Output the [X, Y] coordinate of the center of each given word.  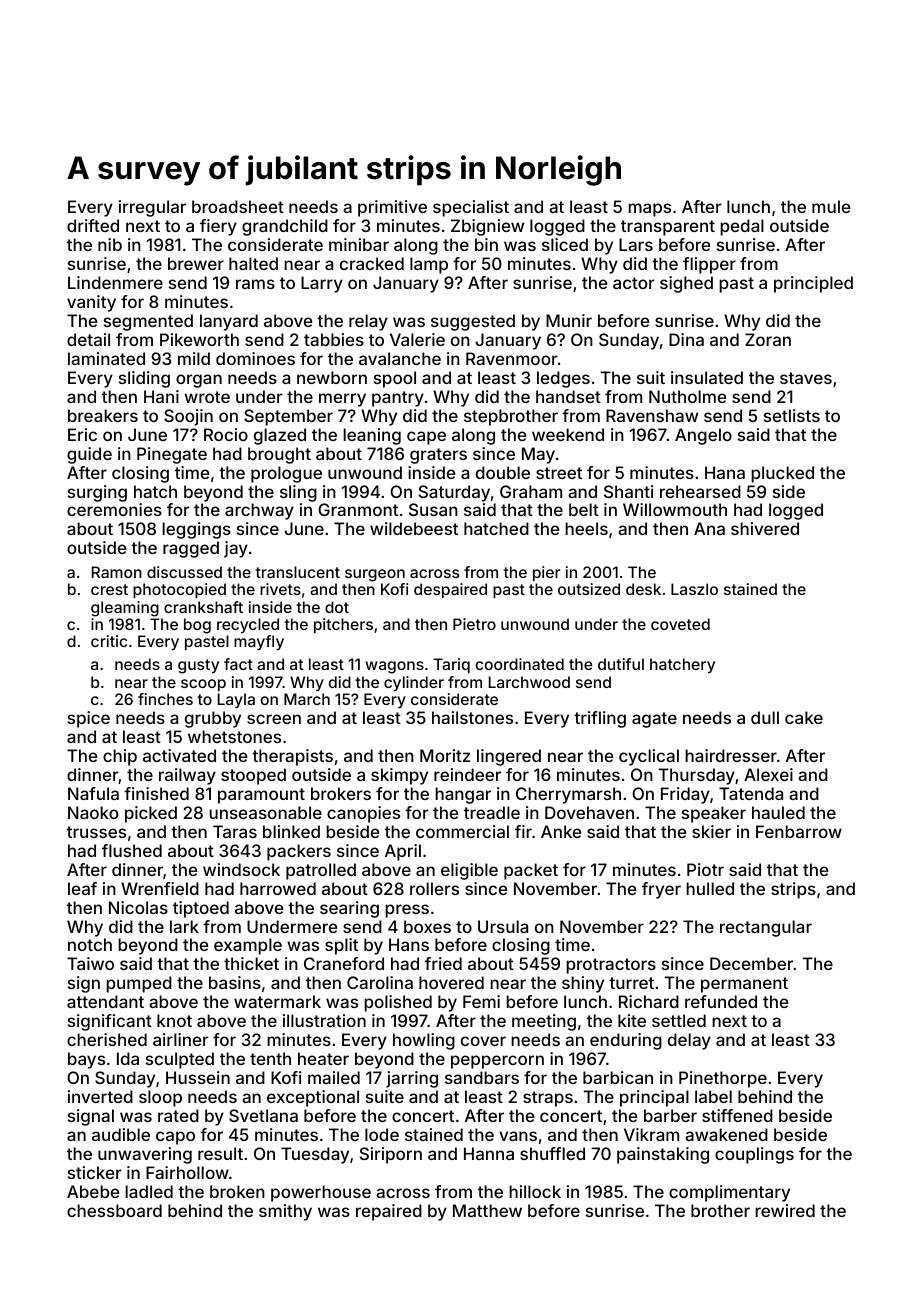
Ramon [117, 572]
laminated [106, 358]
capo [175, 1138]
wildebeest [414, 528]
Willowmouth [675, 509]
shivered [765, 528]
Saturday [454, 493]
